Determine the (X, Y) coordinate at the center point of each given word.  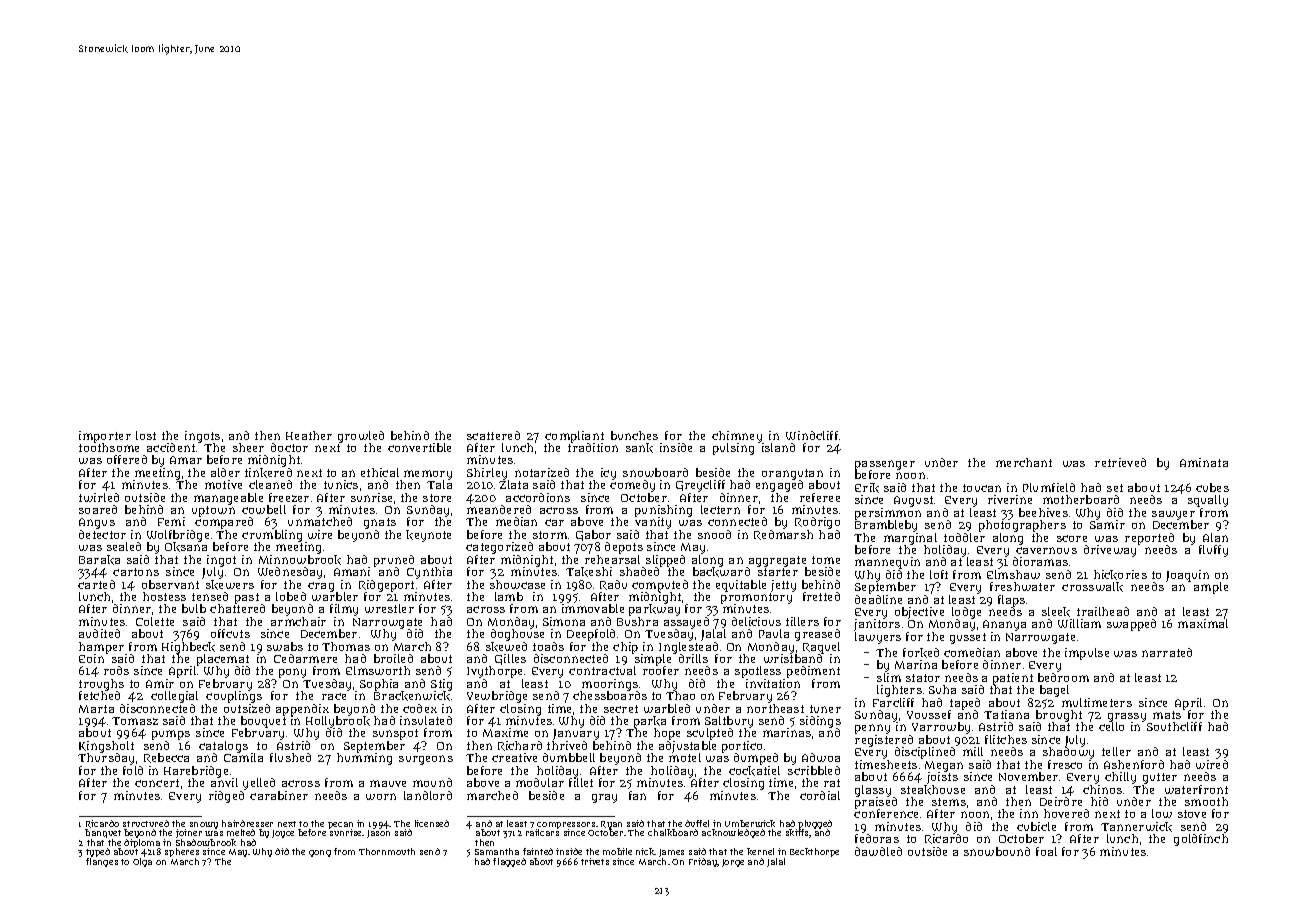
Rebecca (166, 758)
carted (96, 584)
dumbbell (569, 757)
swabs (285, 646)
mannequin (887, 563)
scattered (493, 435)
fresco (1065, 764)
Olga (142, 862)
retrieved (1120, 462)
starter (778, 572)
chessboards (610, 695)
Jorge (733, 863)
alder (225, 472)
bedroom (1063, 677)
